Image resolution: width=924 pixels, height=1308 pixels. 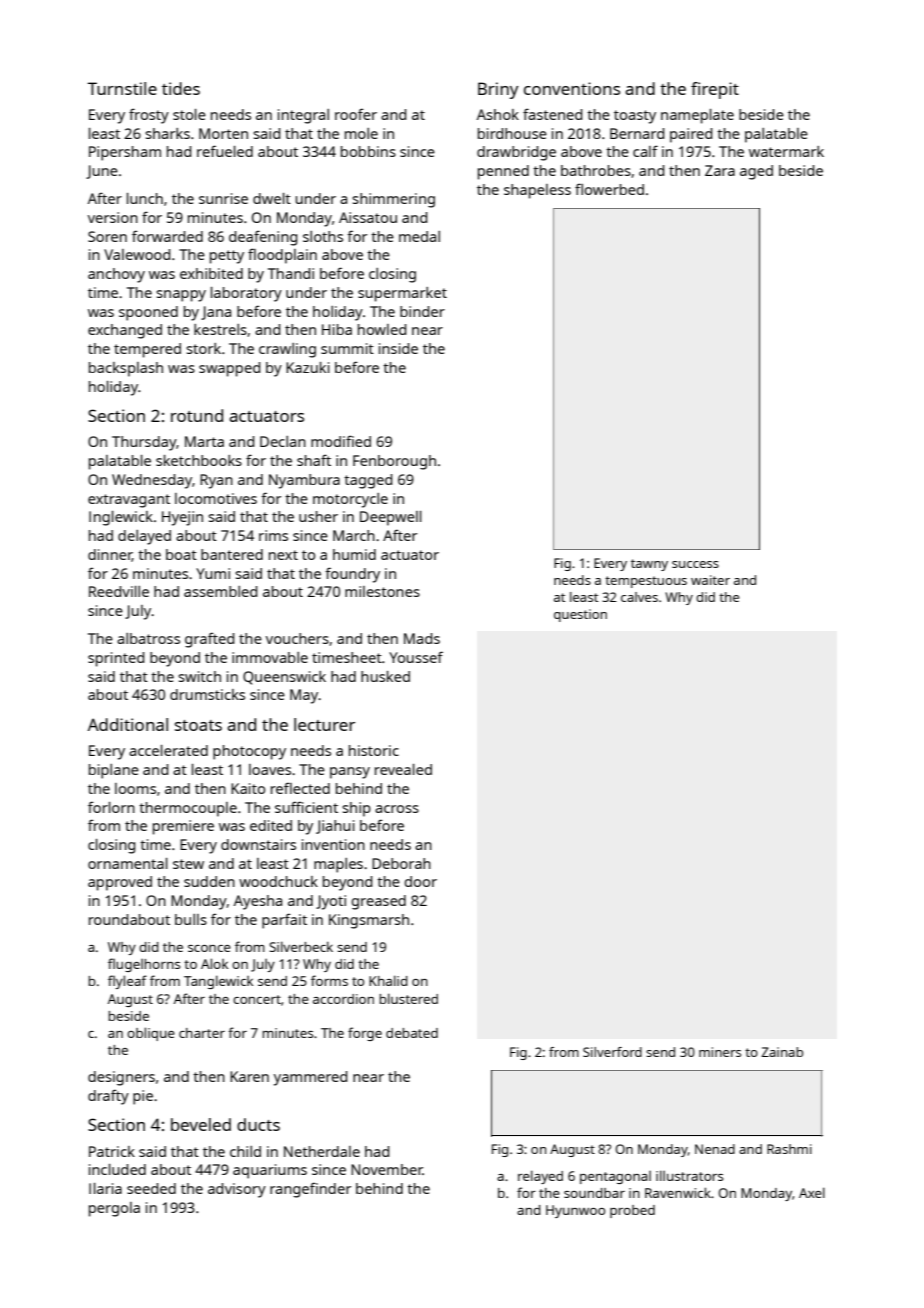 What do you see at coordinates (167, 236) in the screenshot?
I see `forwarded` at bounding box center [167, 236].
